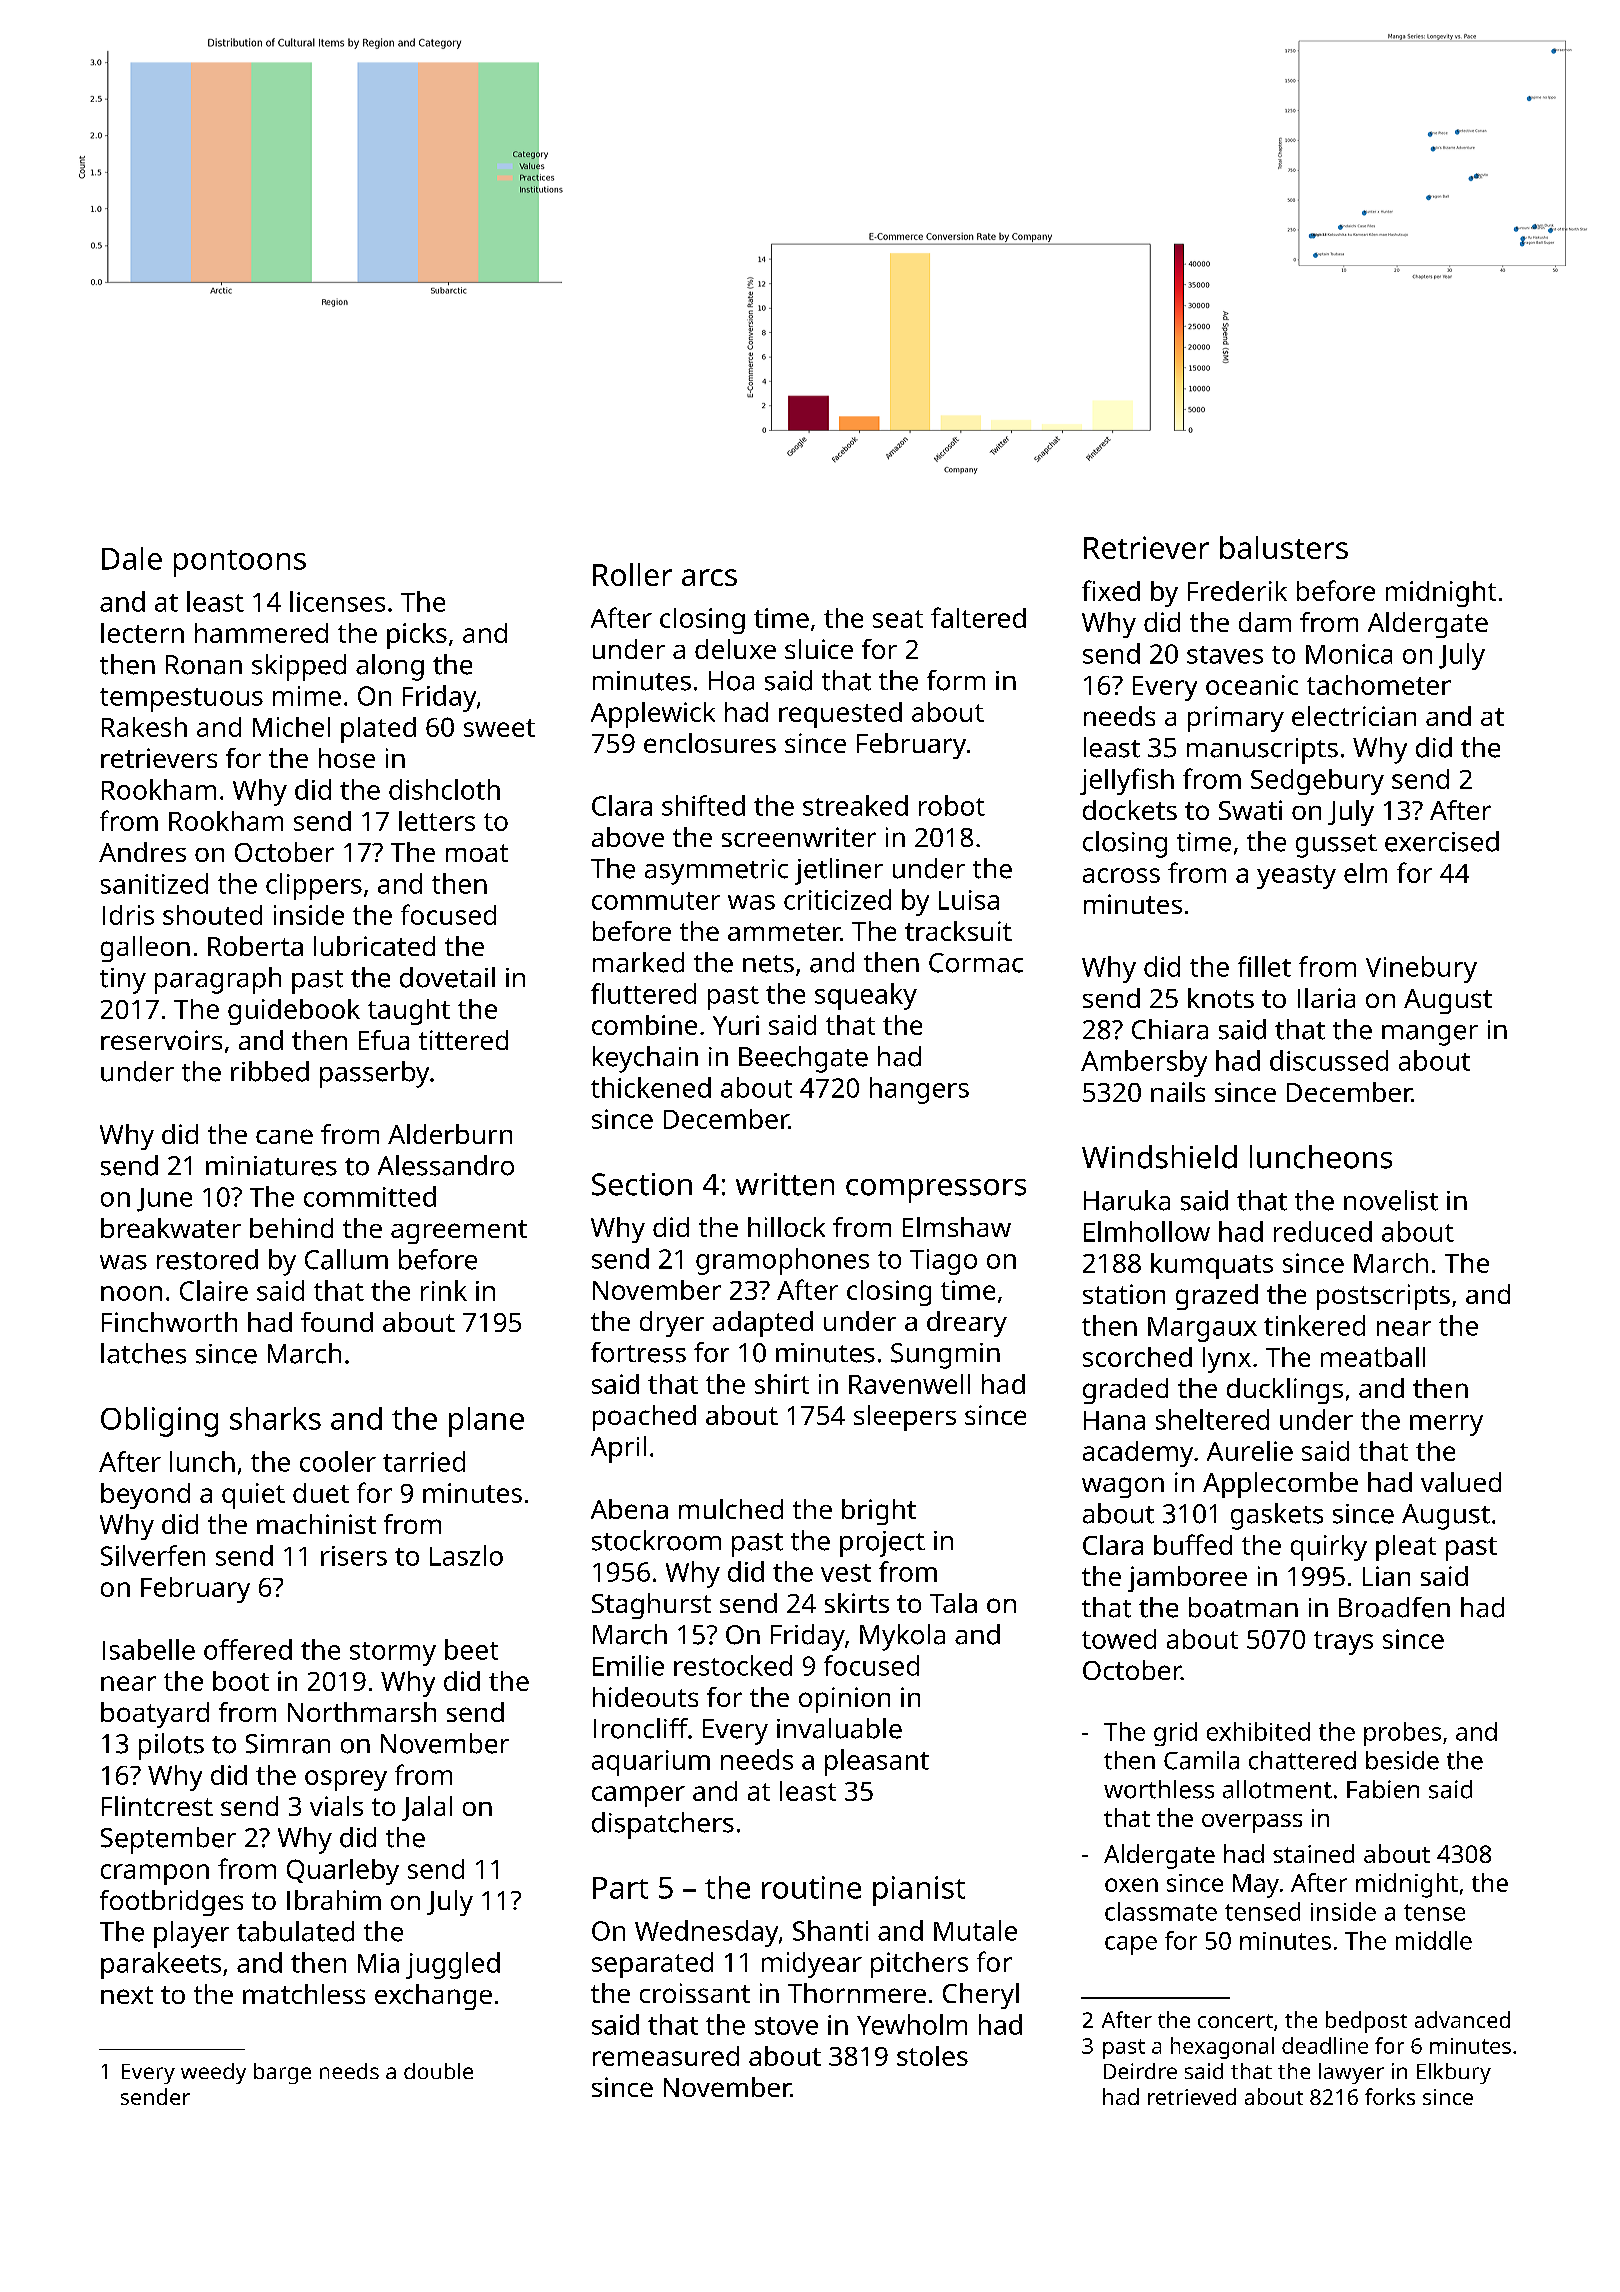  I want to click on picks, so click(417, 636).
